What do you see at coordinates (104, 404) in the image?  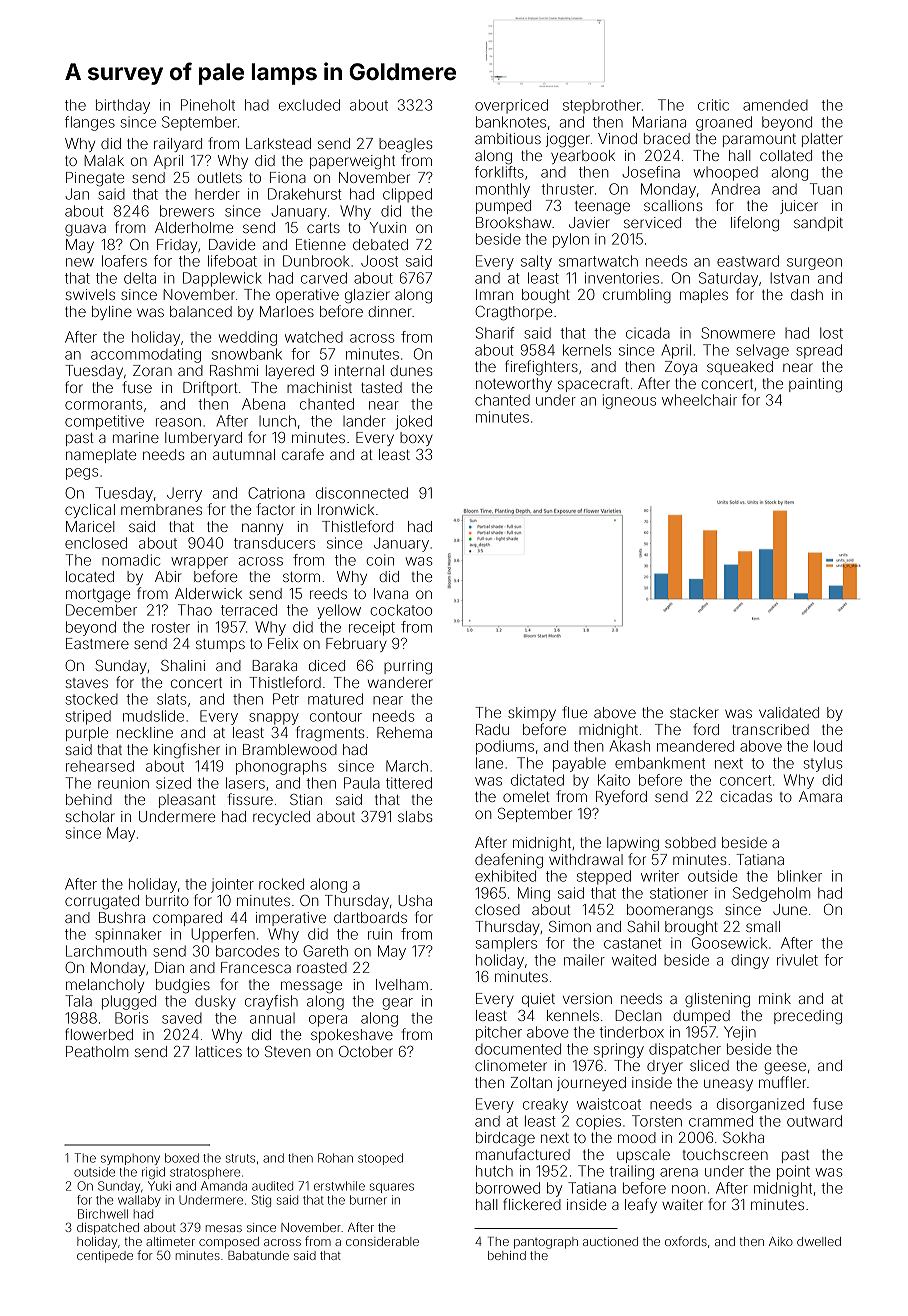 I see `cormorants` at bounding box center [104, 404].
